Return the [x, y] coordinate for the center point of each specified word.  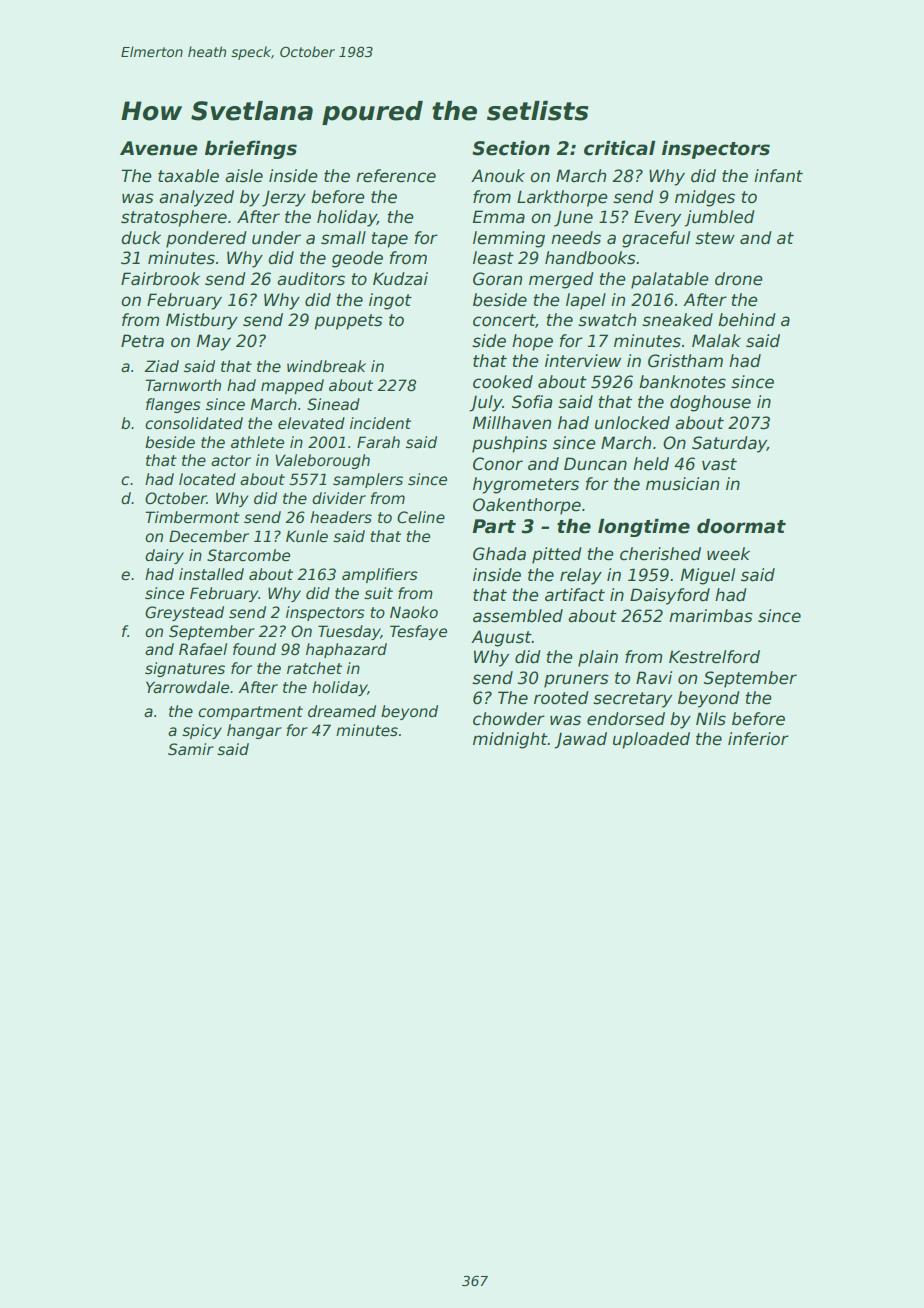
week [728, 554]
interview [583, 361]
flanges [173, 405]
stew [715, 238]
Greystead [184, 613]
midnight [510, 740]
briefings [251, 150]
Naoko [414, 612]
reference [396, 176]
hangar [254, 731]
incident [380, 423]
